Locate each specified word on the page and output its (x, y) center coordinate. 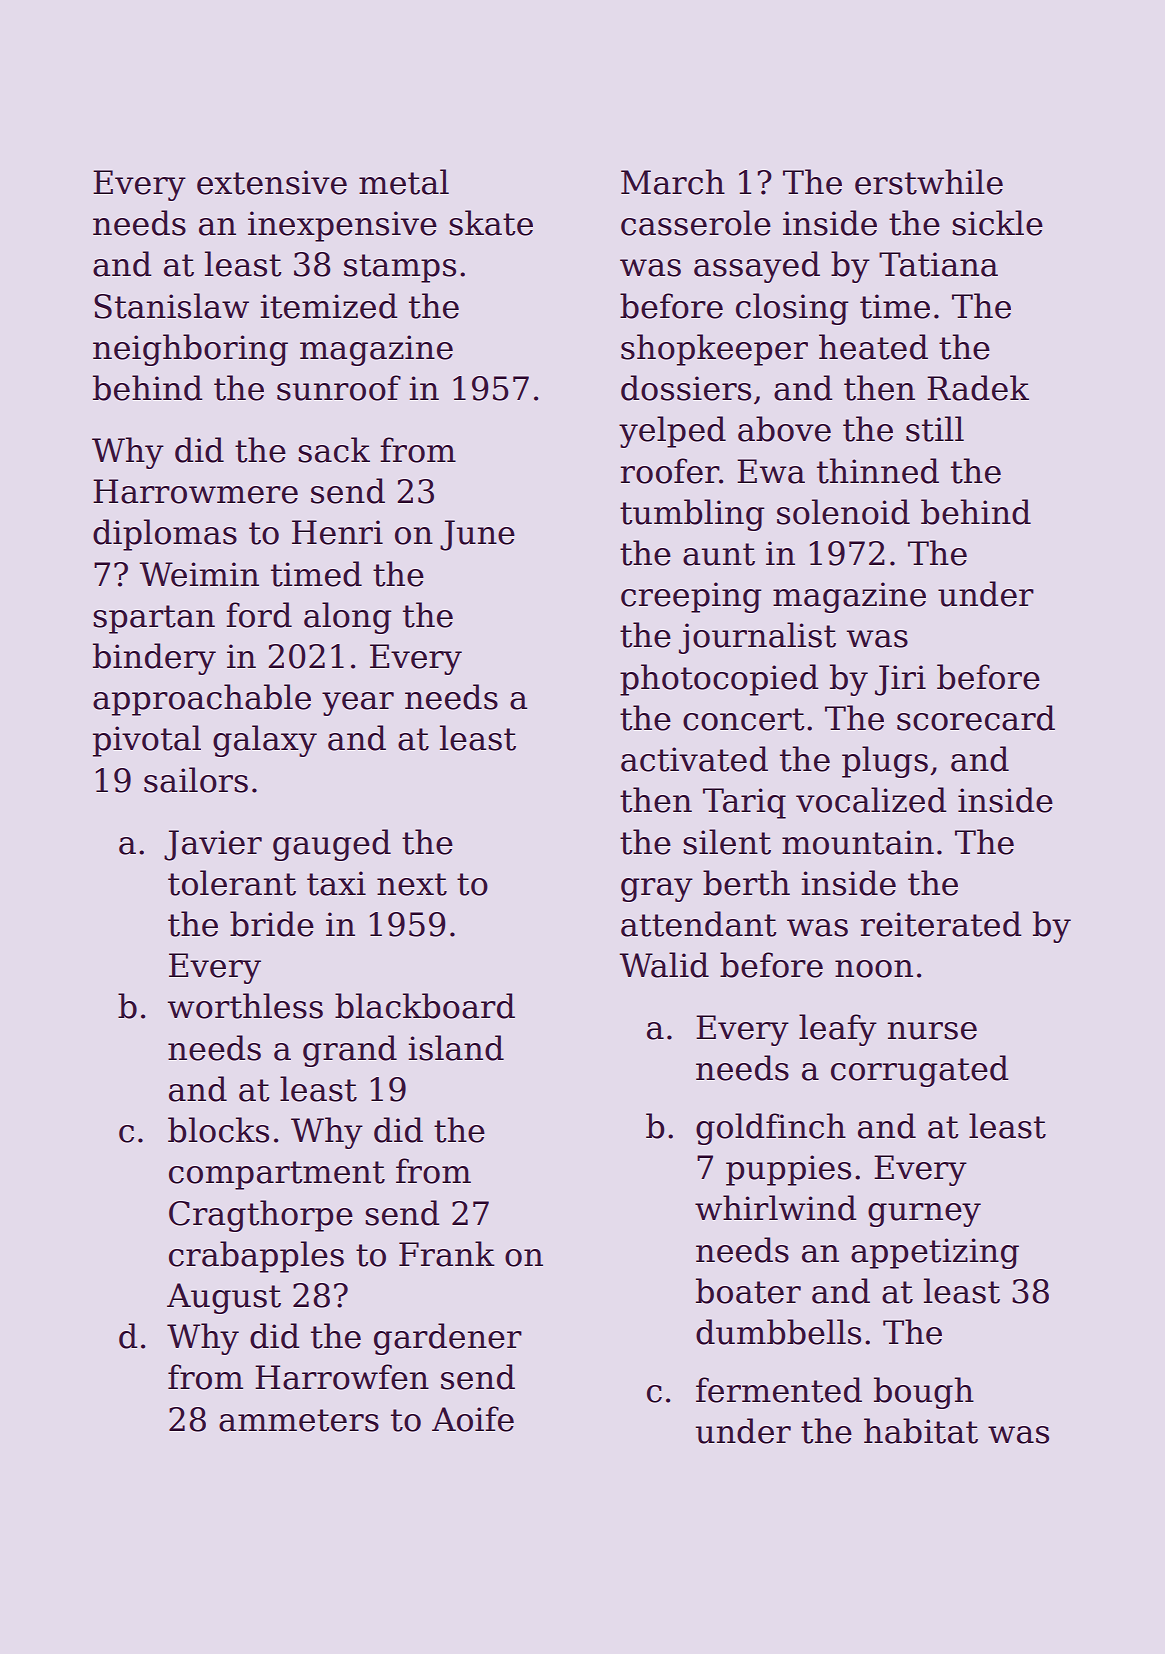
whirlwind (776, 1208)
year (358, 704)
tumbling (692, 515)
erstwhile (929, 182)
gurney (924, 1215)
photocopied (719, 680)
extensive (272, 182)
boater (748, 1291)
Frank (447, 1254)
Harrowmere (195, 491)
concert (744, 719)
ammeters (299, 1420)
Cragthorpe (261, 1216)
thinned (878, 471)
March (673, 182)
